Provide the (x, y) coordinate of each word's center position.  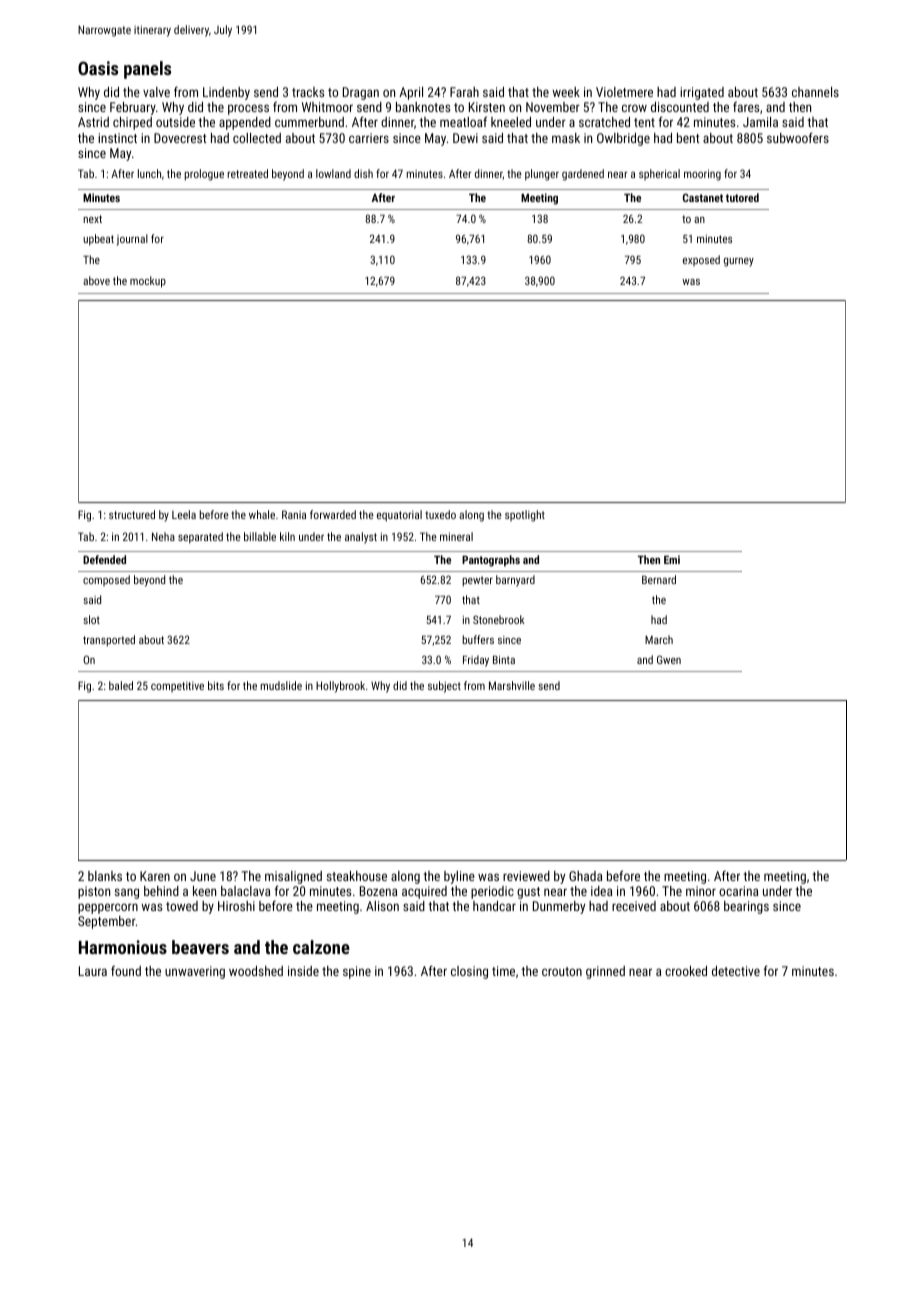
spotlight (525, 516)
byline (459, 877)
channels (815, 92)
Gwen (669, 659)
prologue (204, 175)
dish (363, 173)
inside (303, 971)
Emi (672, 559)
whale (262, 514)
